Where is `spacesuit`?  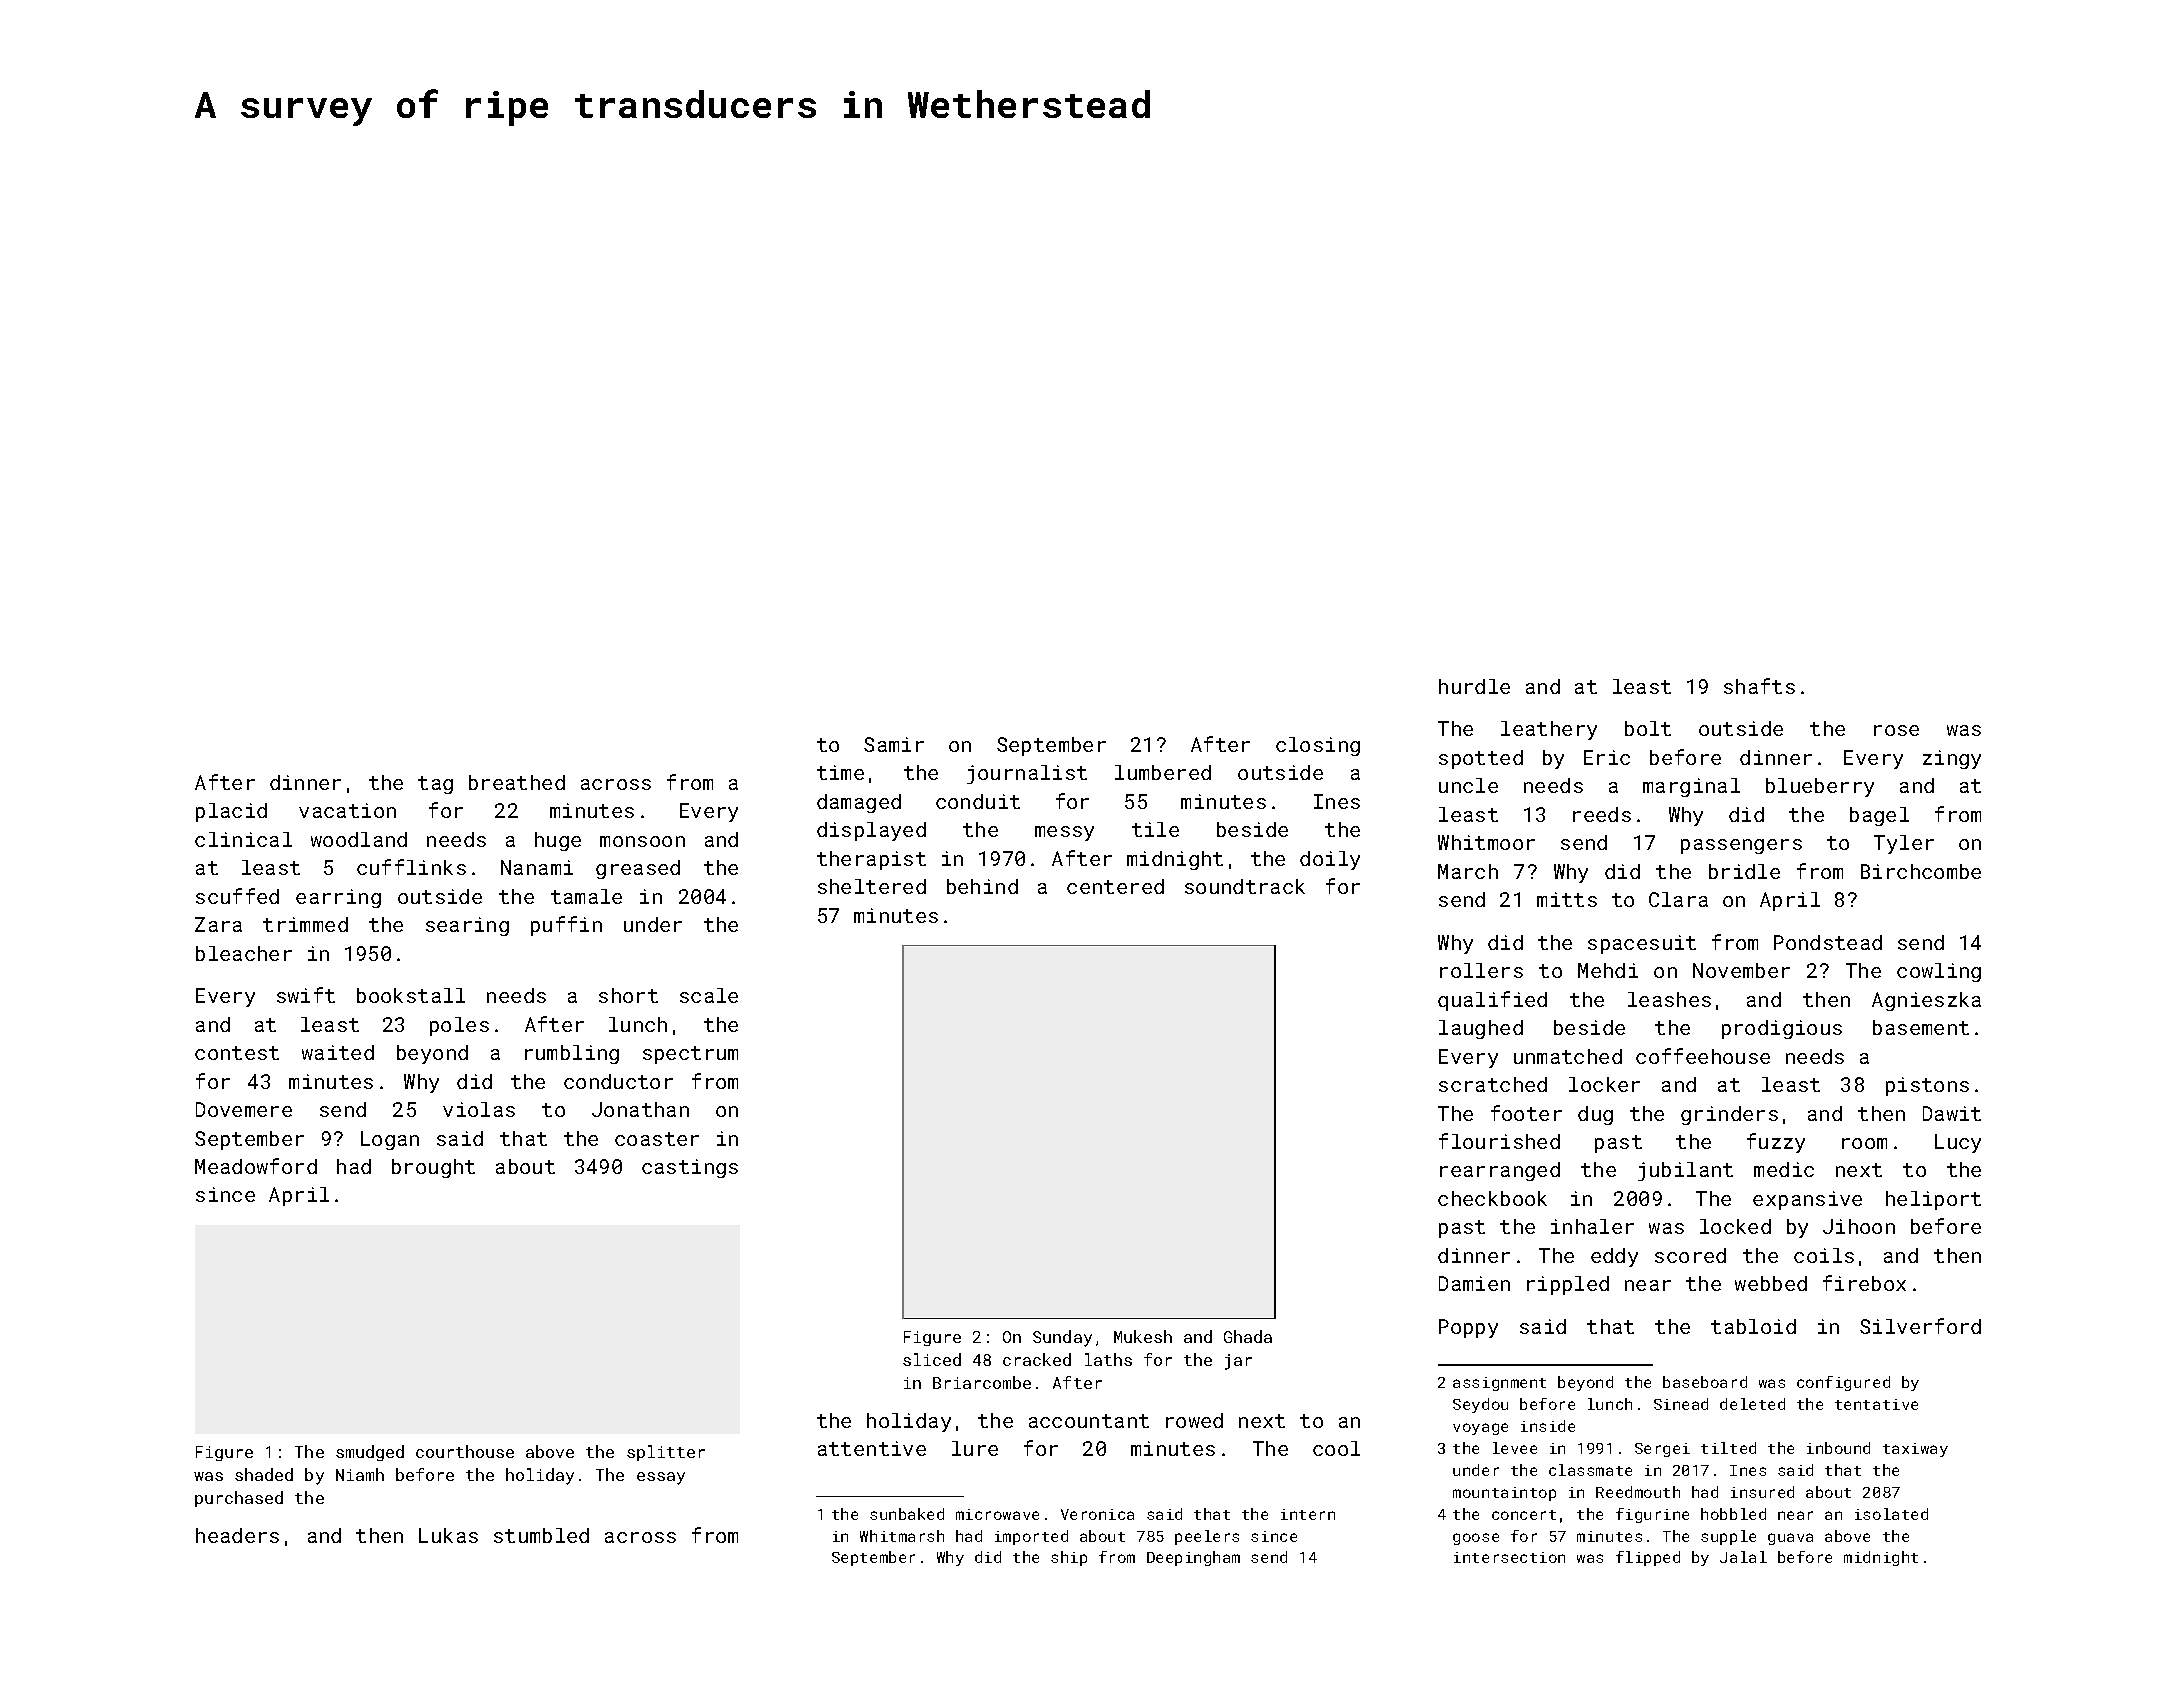
spacesuit is located at coordinates (1642, 944).
